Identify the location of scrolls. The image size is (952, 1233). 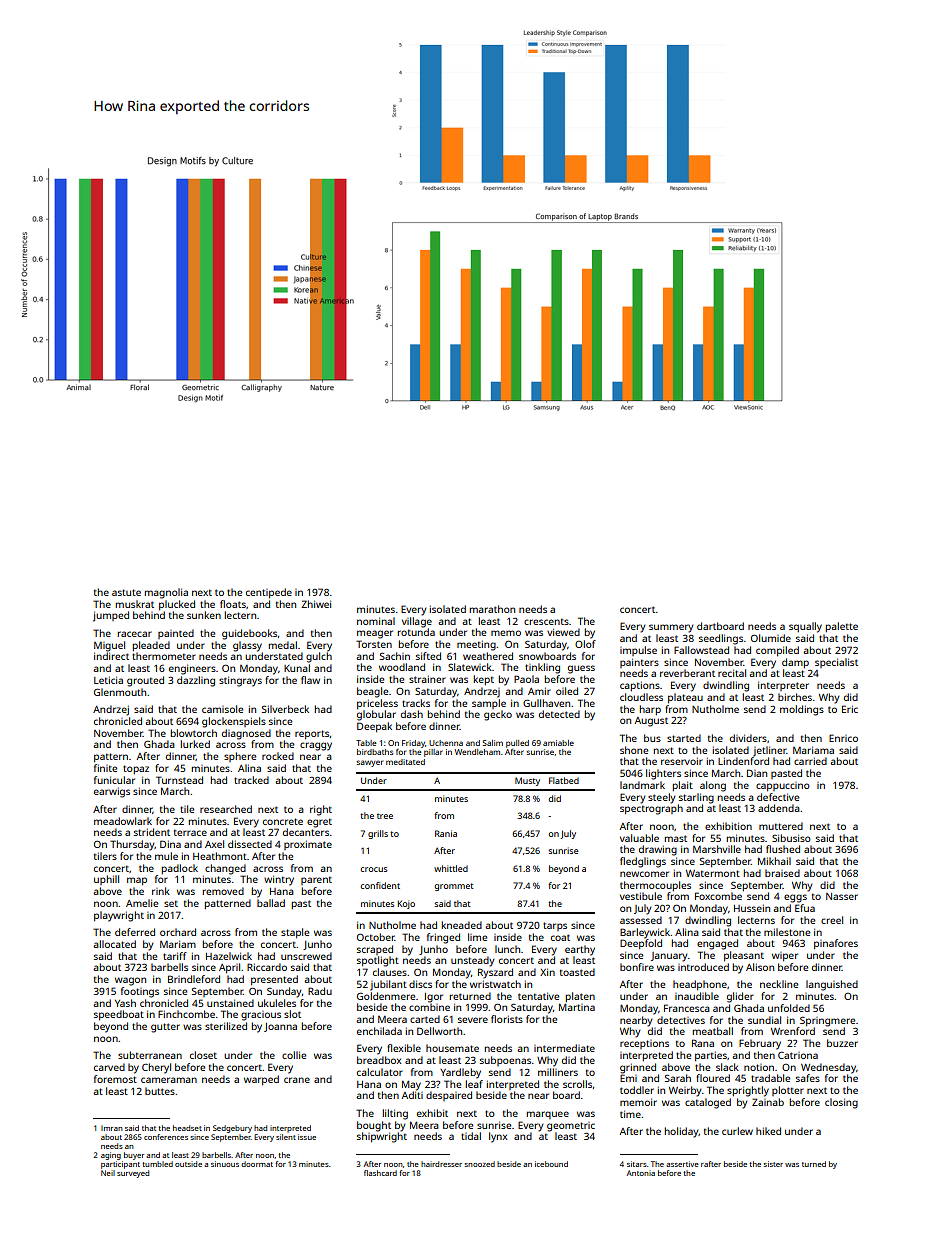
(577, 1084).
